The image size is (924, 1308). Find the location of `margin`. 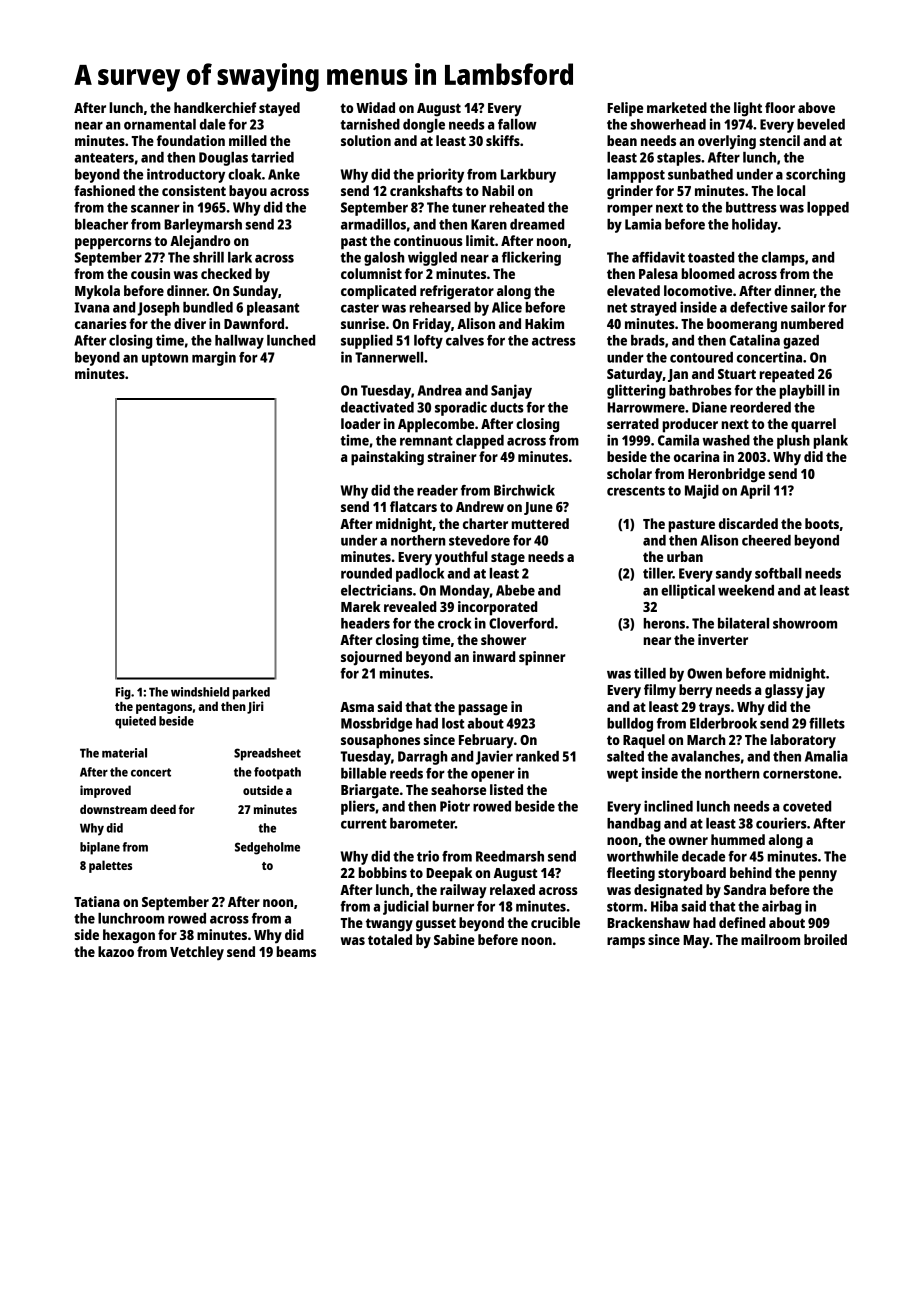

margin is located at coordinates (214, 358).
